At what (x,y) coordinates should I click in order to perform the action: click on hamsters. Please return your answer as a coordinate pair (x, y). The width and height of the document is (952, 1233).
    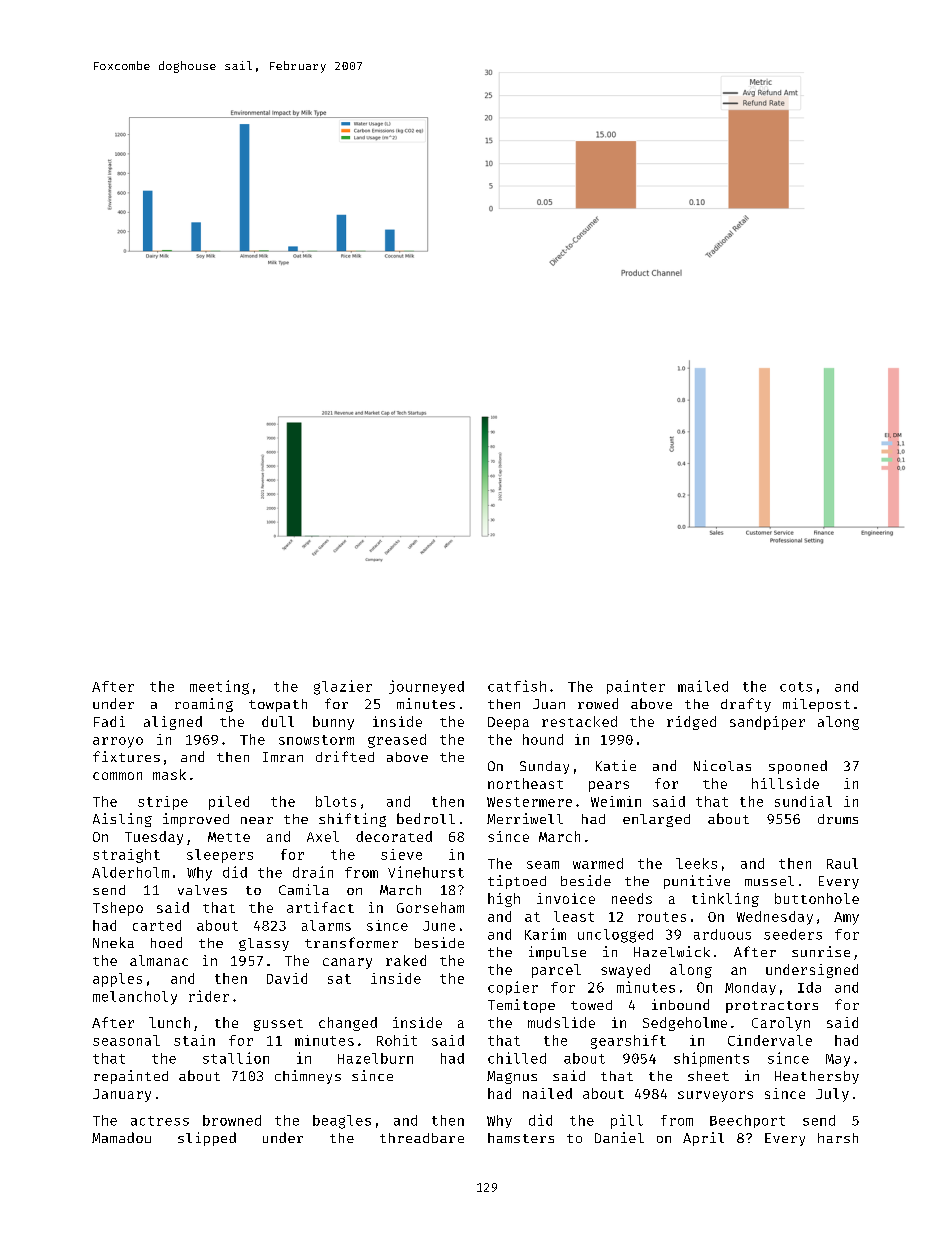
    Looking at the image, I should click on (521, 1138).
